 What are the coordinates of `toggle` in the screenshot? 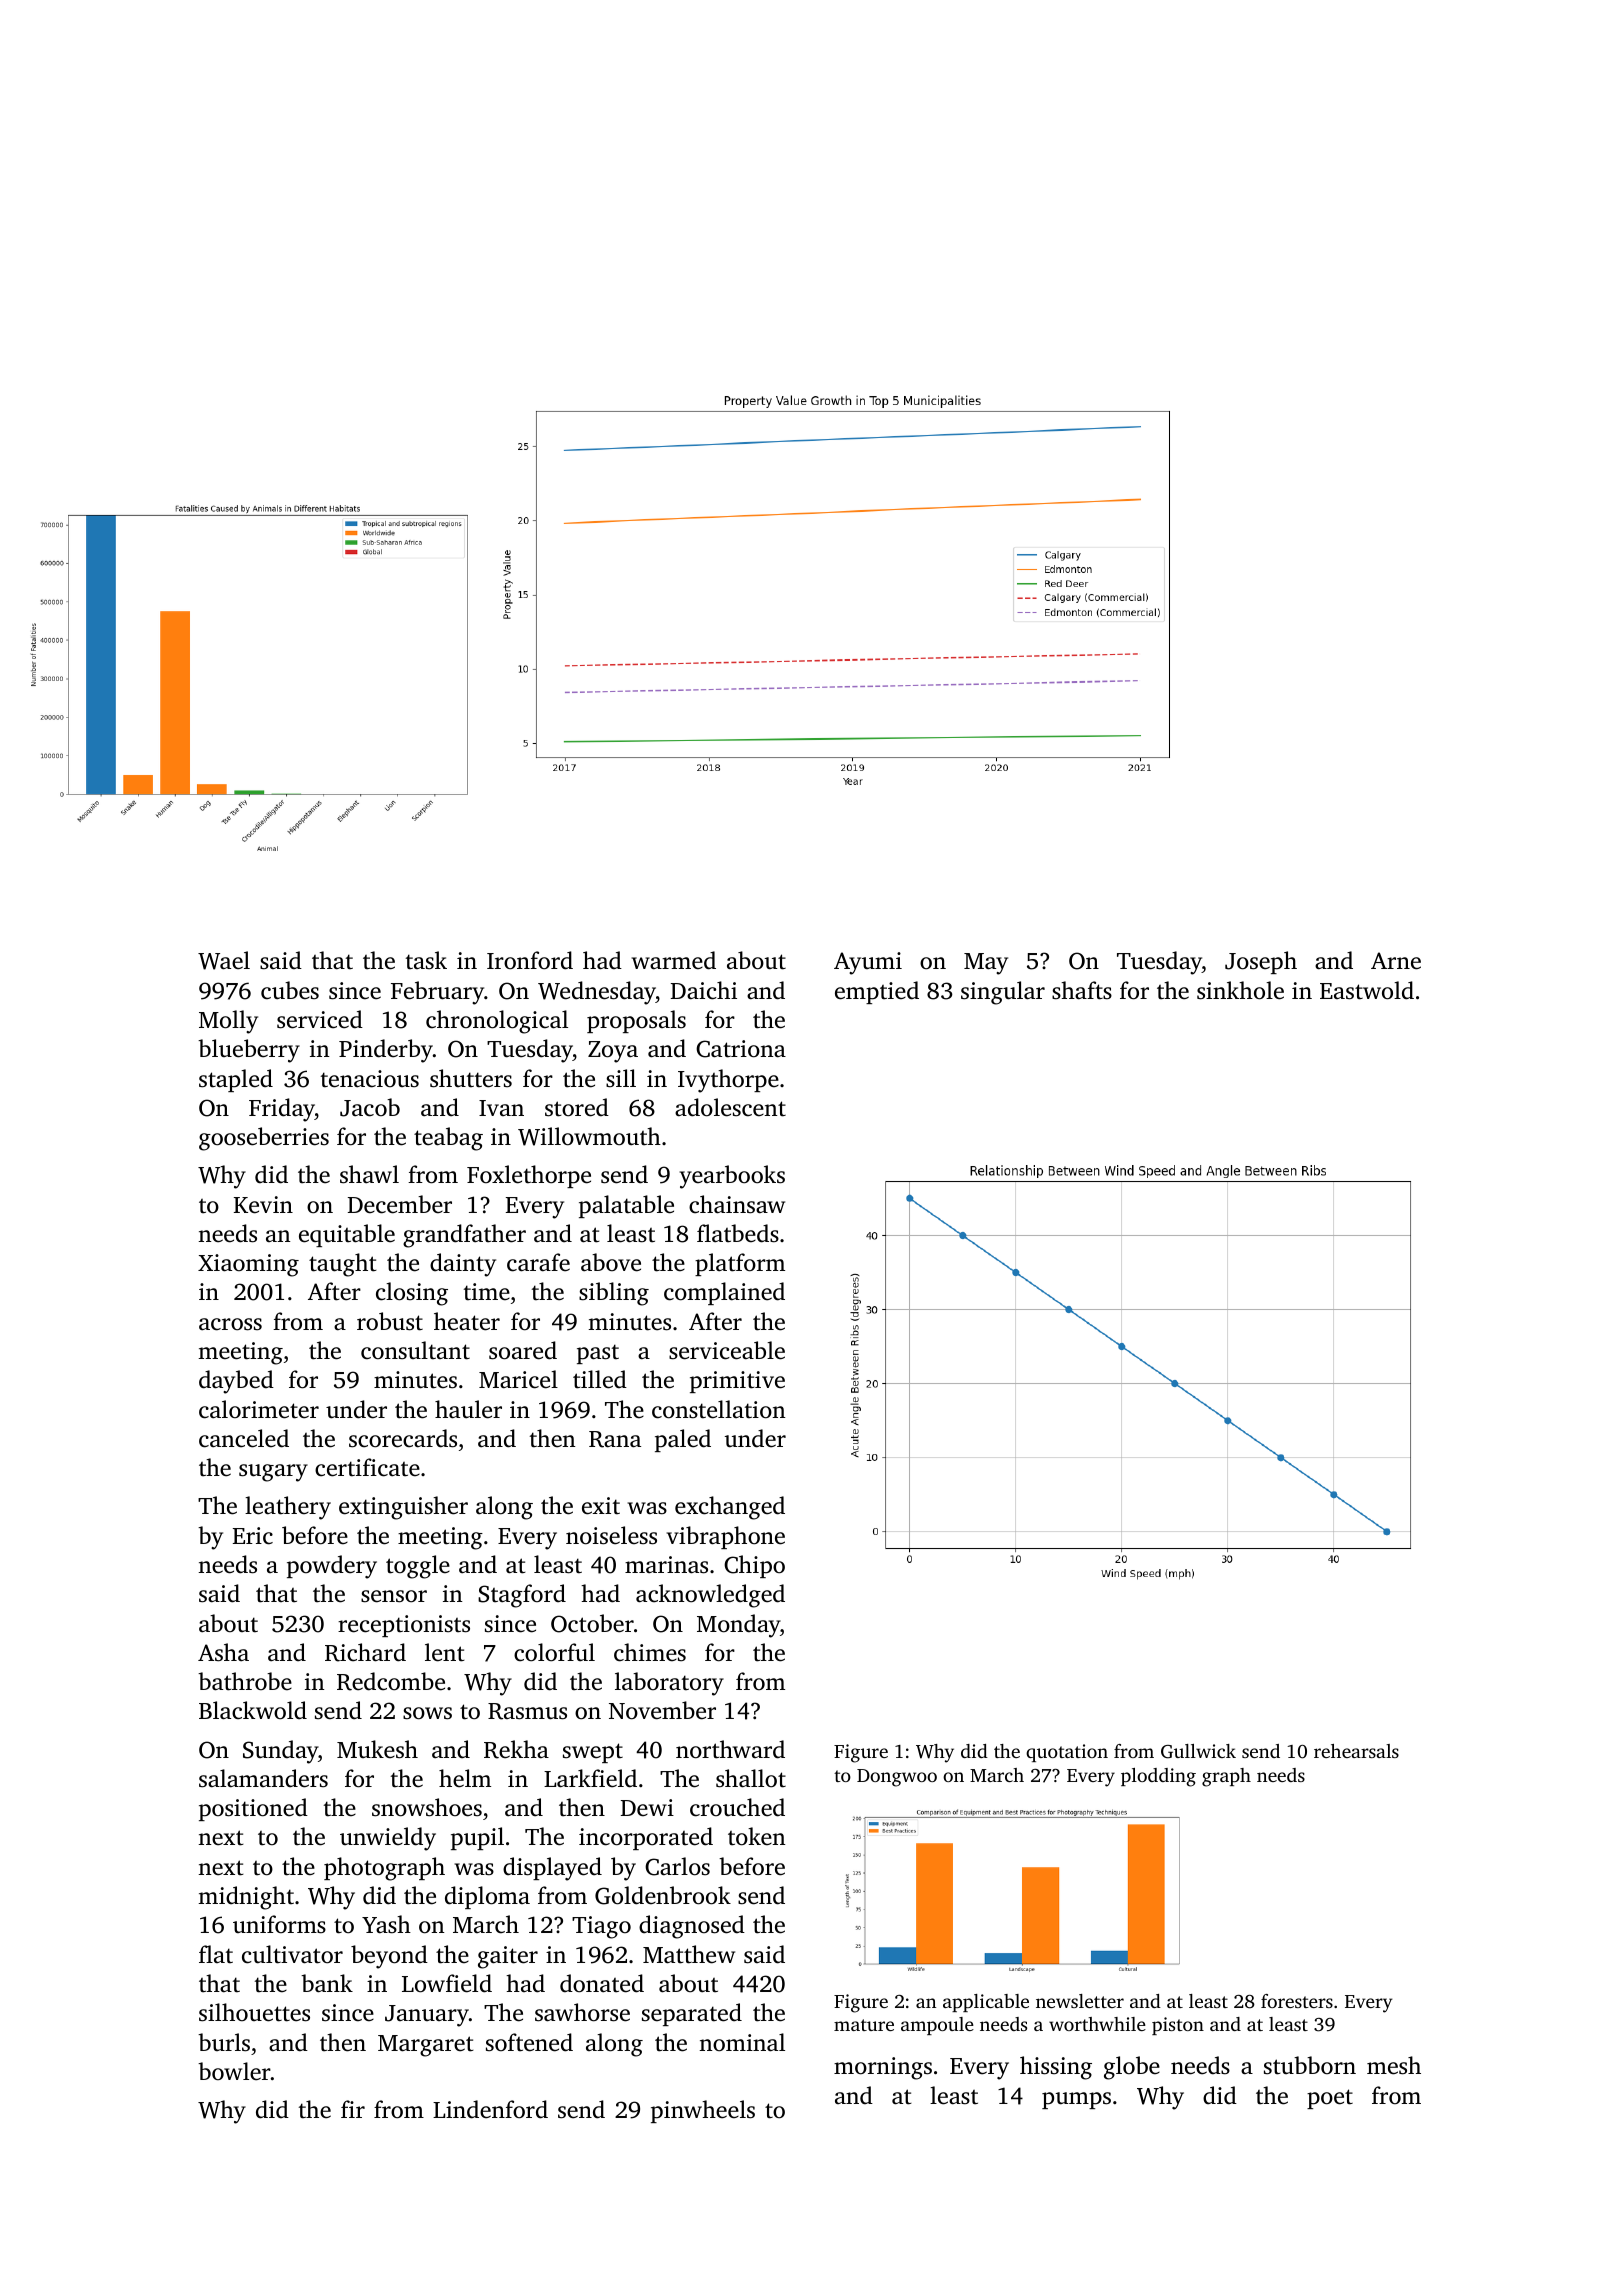 It's located at (418, 1567).
